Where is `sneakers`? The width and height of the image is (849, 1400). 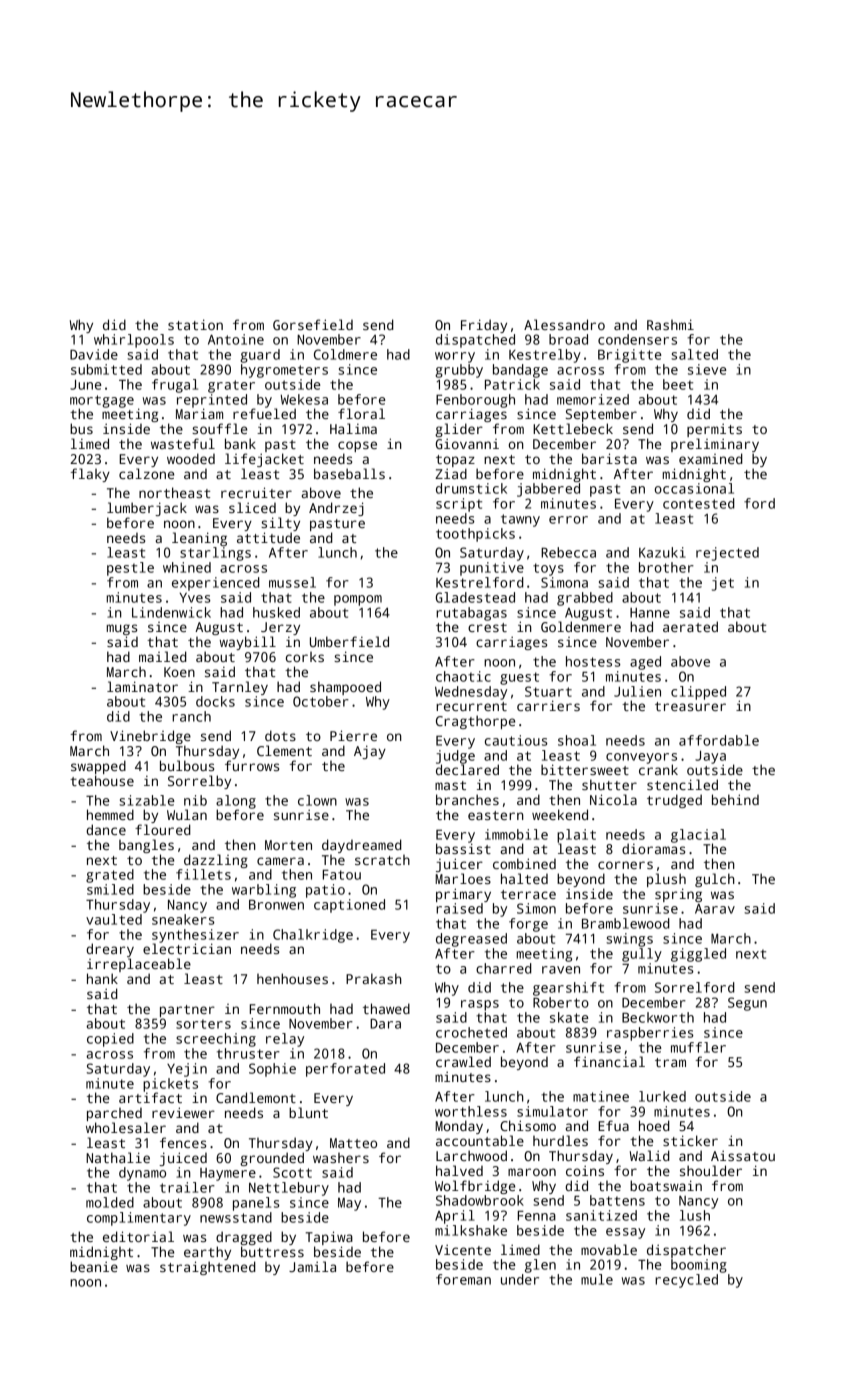 sneakers is located at coordinates (183, 919).
